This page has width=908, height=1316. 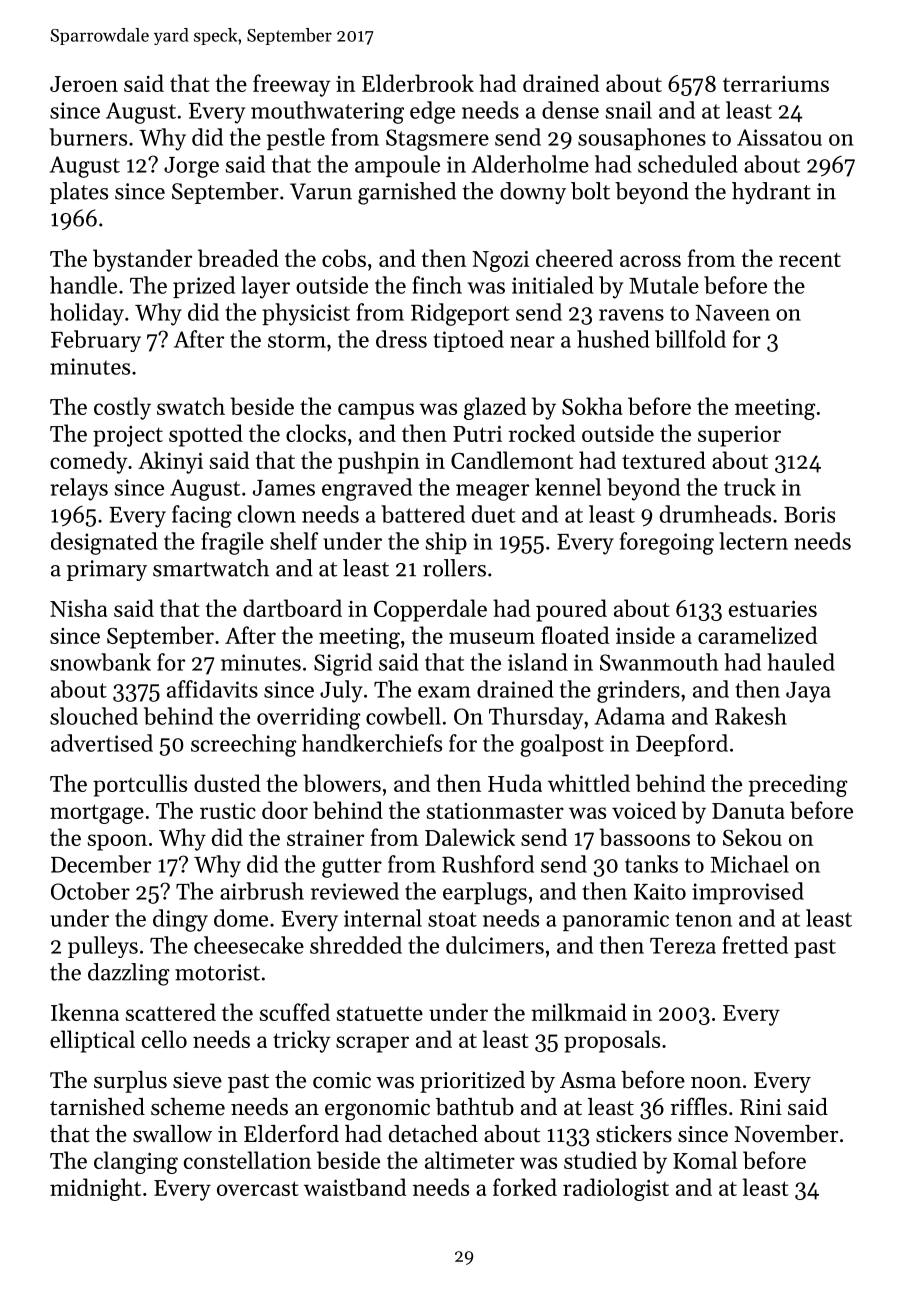 I want to click on Jeroen, so click(x=84, y=84).
